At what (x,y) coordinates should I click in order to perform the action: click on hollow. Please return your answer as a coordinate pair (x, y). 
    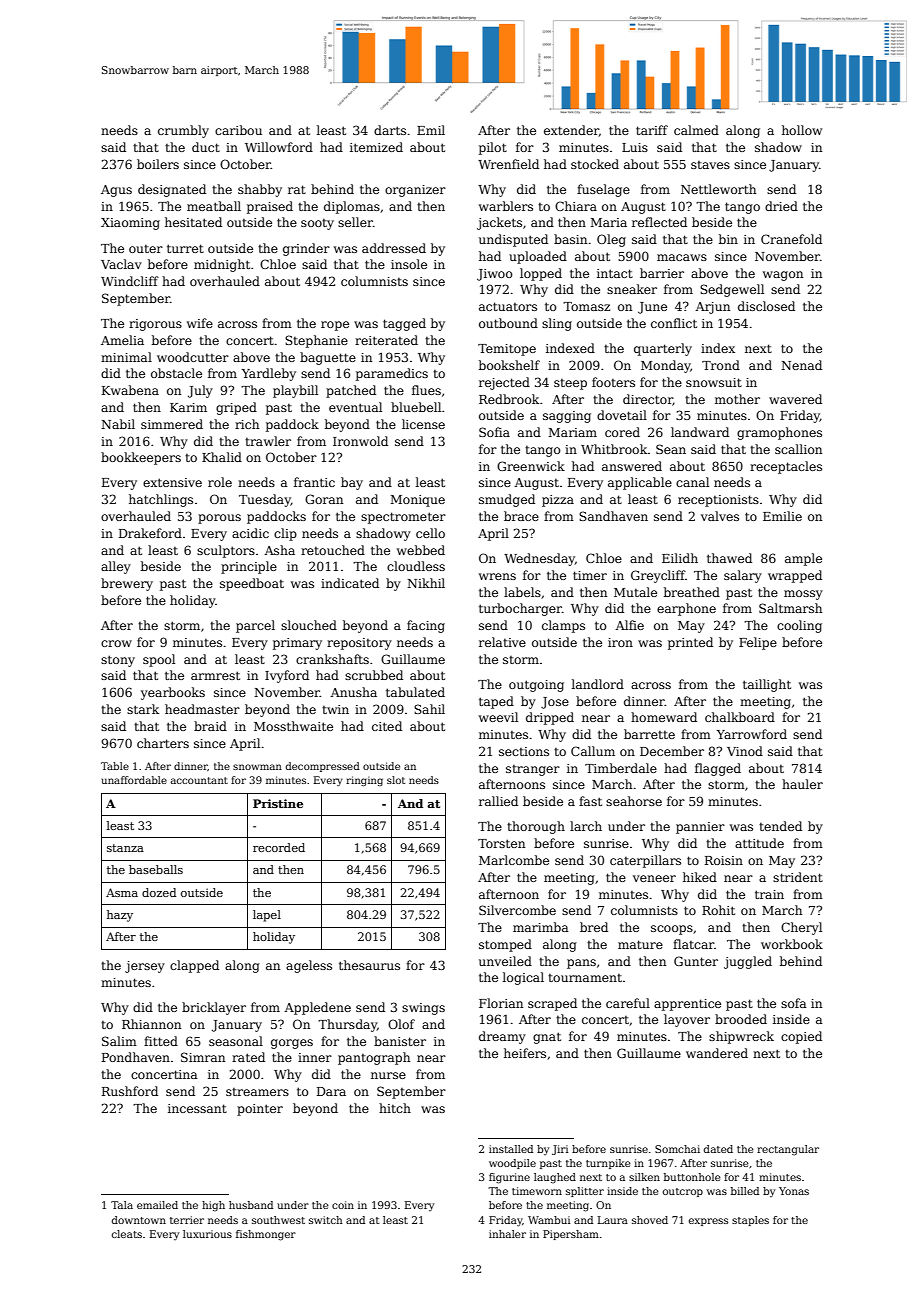
    Looking at the image, I should click on (802, 130).
